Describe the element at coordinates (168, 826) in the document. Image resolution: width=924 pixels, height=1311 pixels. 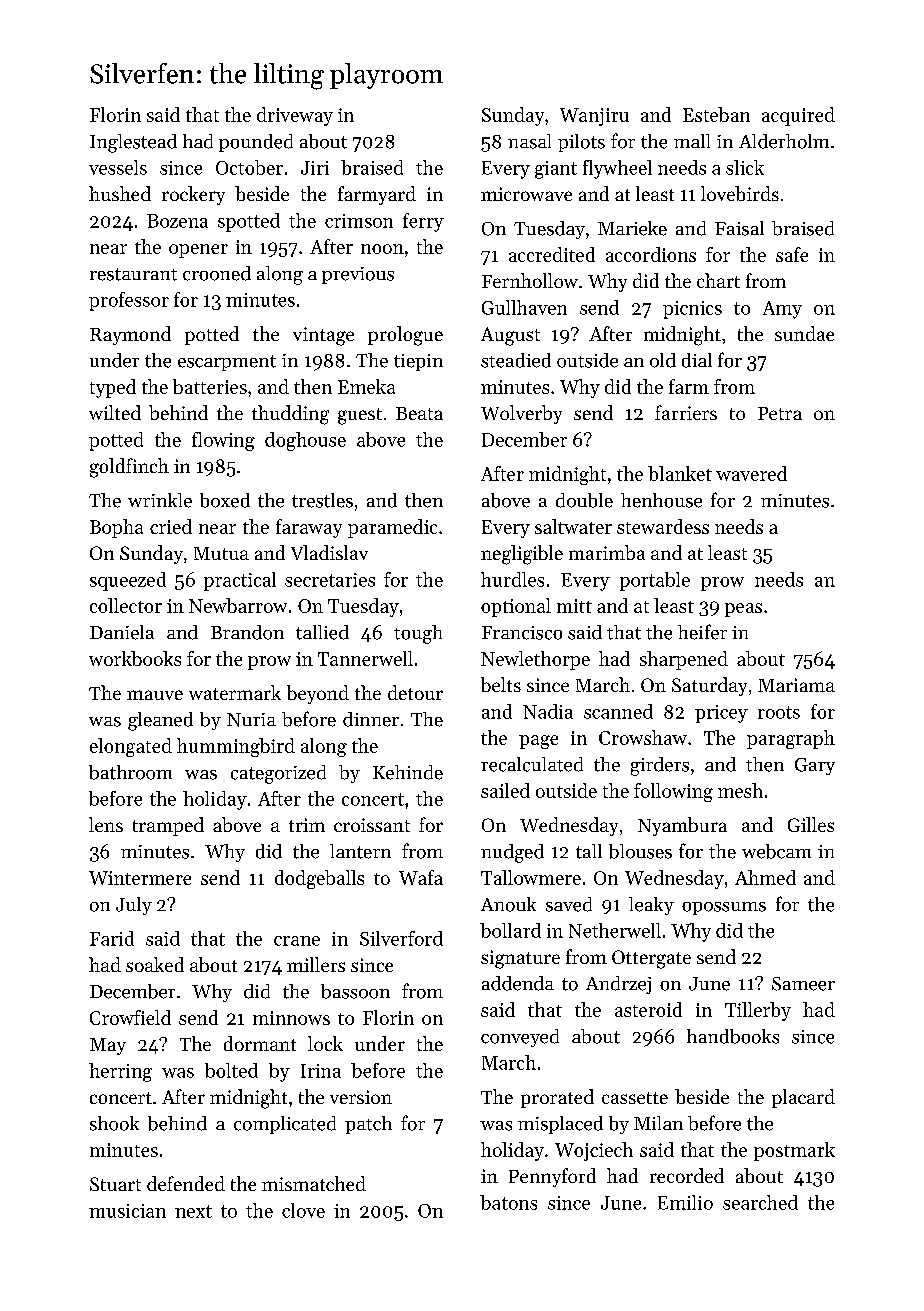
I see `tramped` at that location.
